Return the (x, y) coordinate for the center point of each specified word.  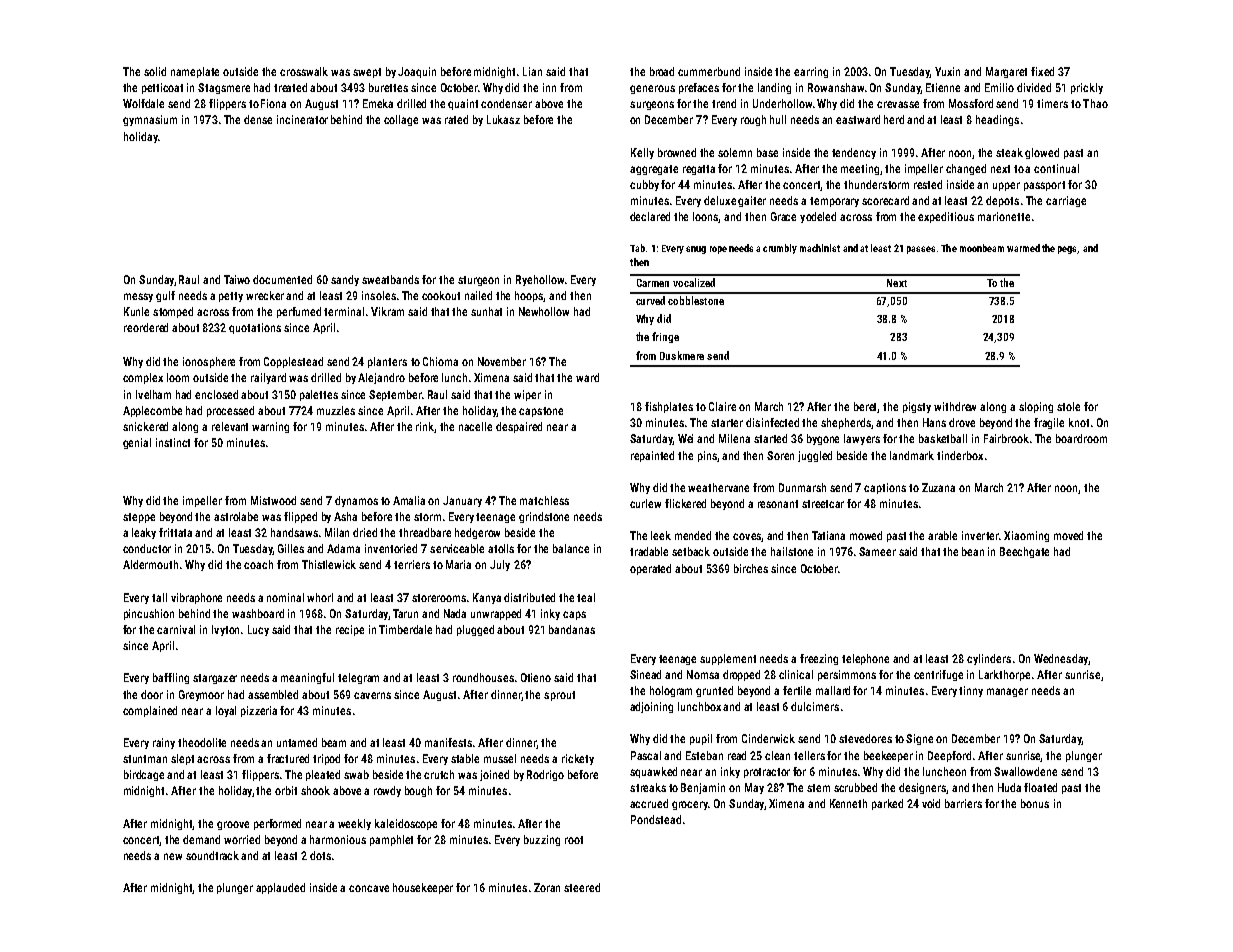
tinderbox (960, 455)
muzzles (336, 410)
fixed (1042, 71)
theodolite (202, 742)
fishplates (669, 407)
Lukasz (503, 119)
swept (367, 73)
